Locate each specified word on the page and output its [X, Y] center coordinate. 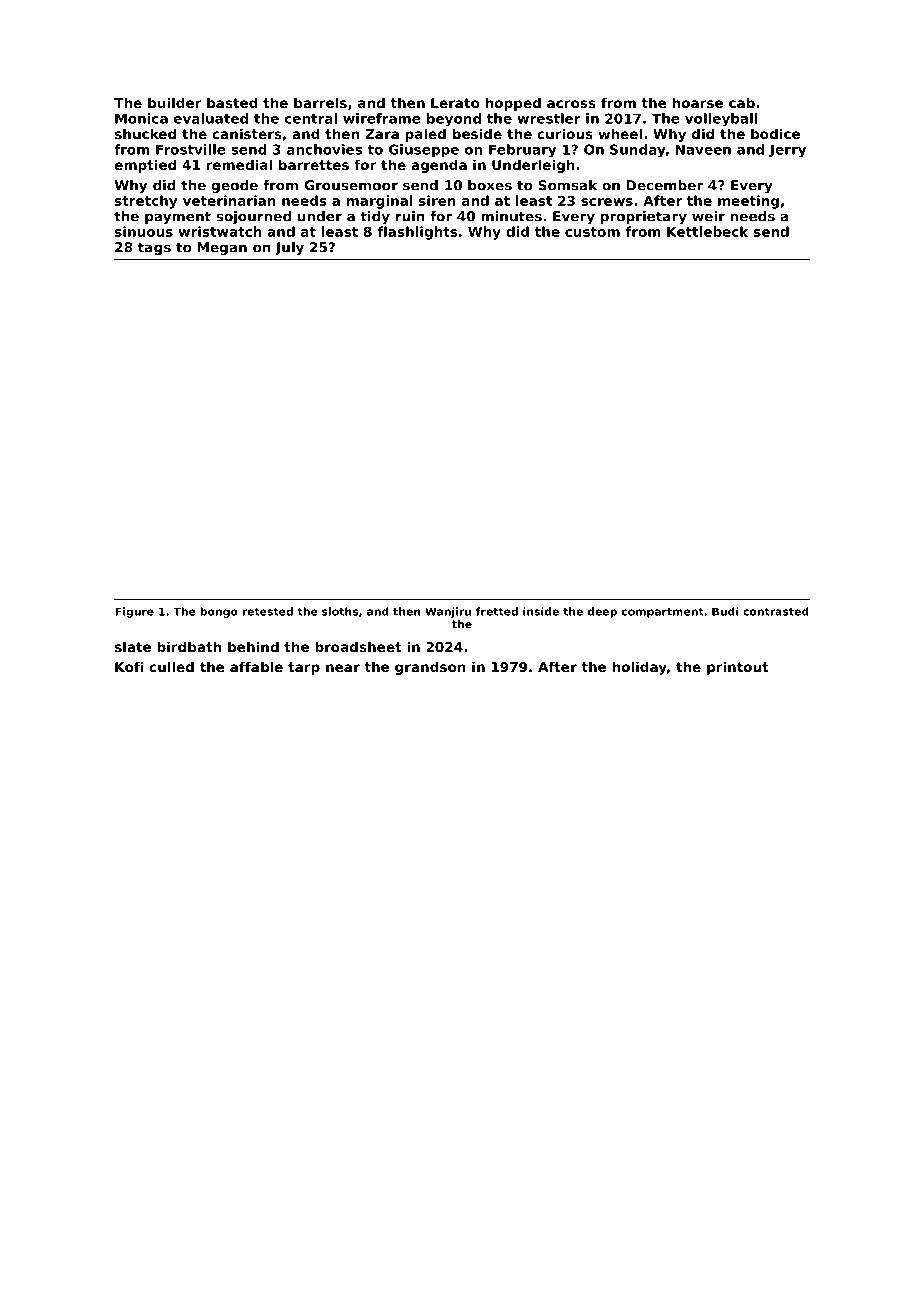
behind [253, 646]
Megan [222, 248]
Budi [725, 611]
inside [541, 611]
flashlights [417, 233]
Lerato [455, 103]
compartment [663, 613]
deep [602, 612]
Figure [135, 612]
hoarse [697, 102]
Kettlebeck [707, 231]
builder [175, 102]
